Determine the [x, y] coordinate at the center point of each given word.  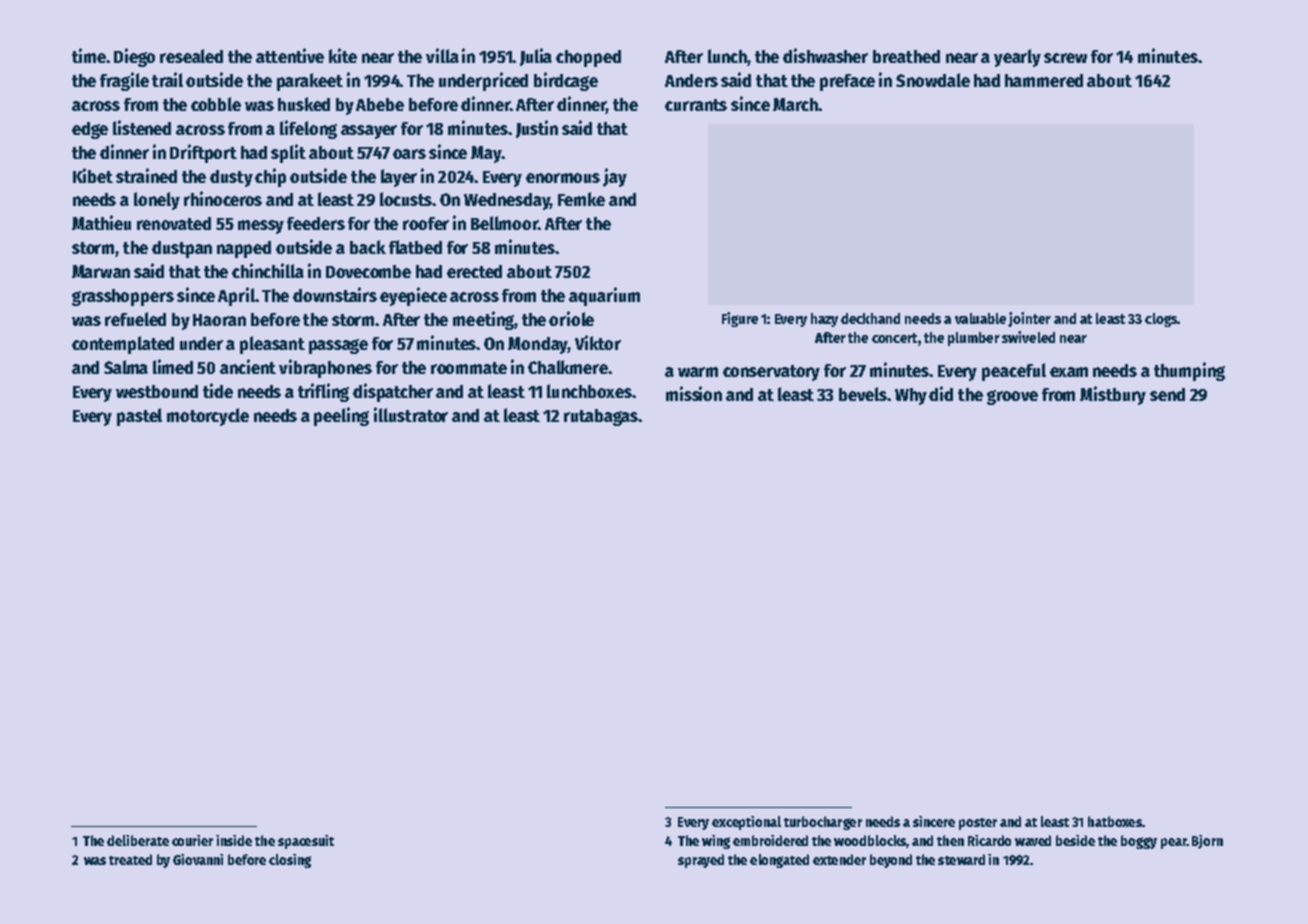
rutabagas [601, 417]
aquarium [604, 296]
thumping [1189, 371]
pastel [139, 417]
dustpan [182, 249]
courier [192, 840]
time [89, 55]
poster [978, 824]
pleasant [272, 345]
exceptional [746, 823]
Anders [691, 80]
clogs [1161, 320]
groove [1012, 397]
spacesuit [306, 842]
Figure [740, 319]
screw [1065, 58]
